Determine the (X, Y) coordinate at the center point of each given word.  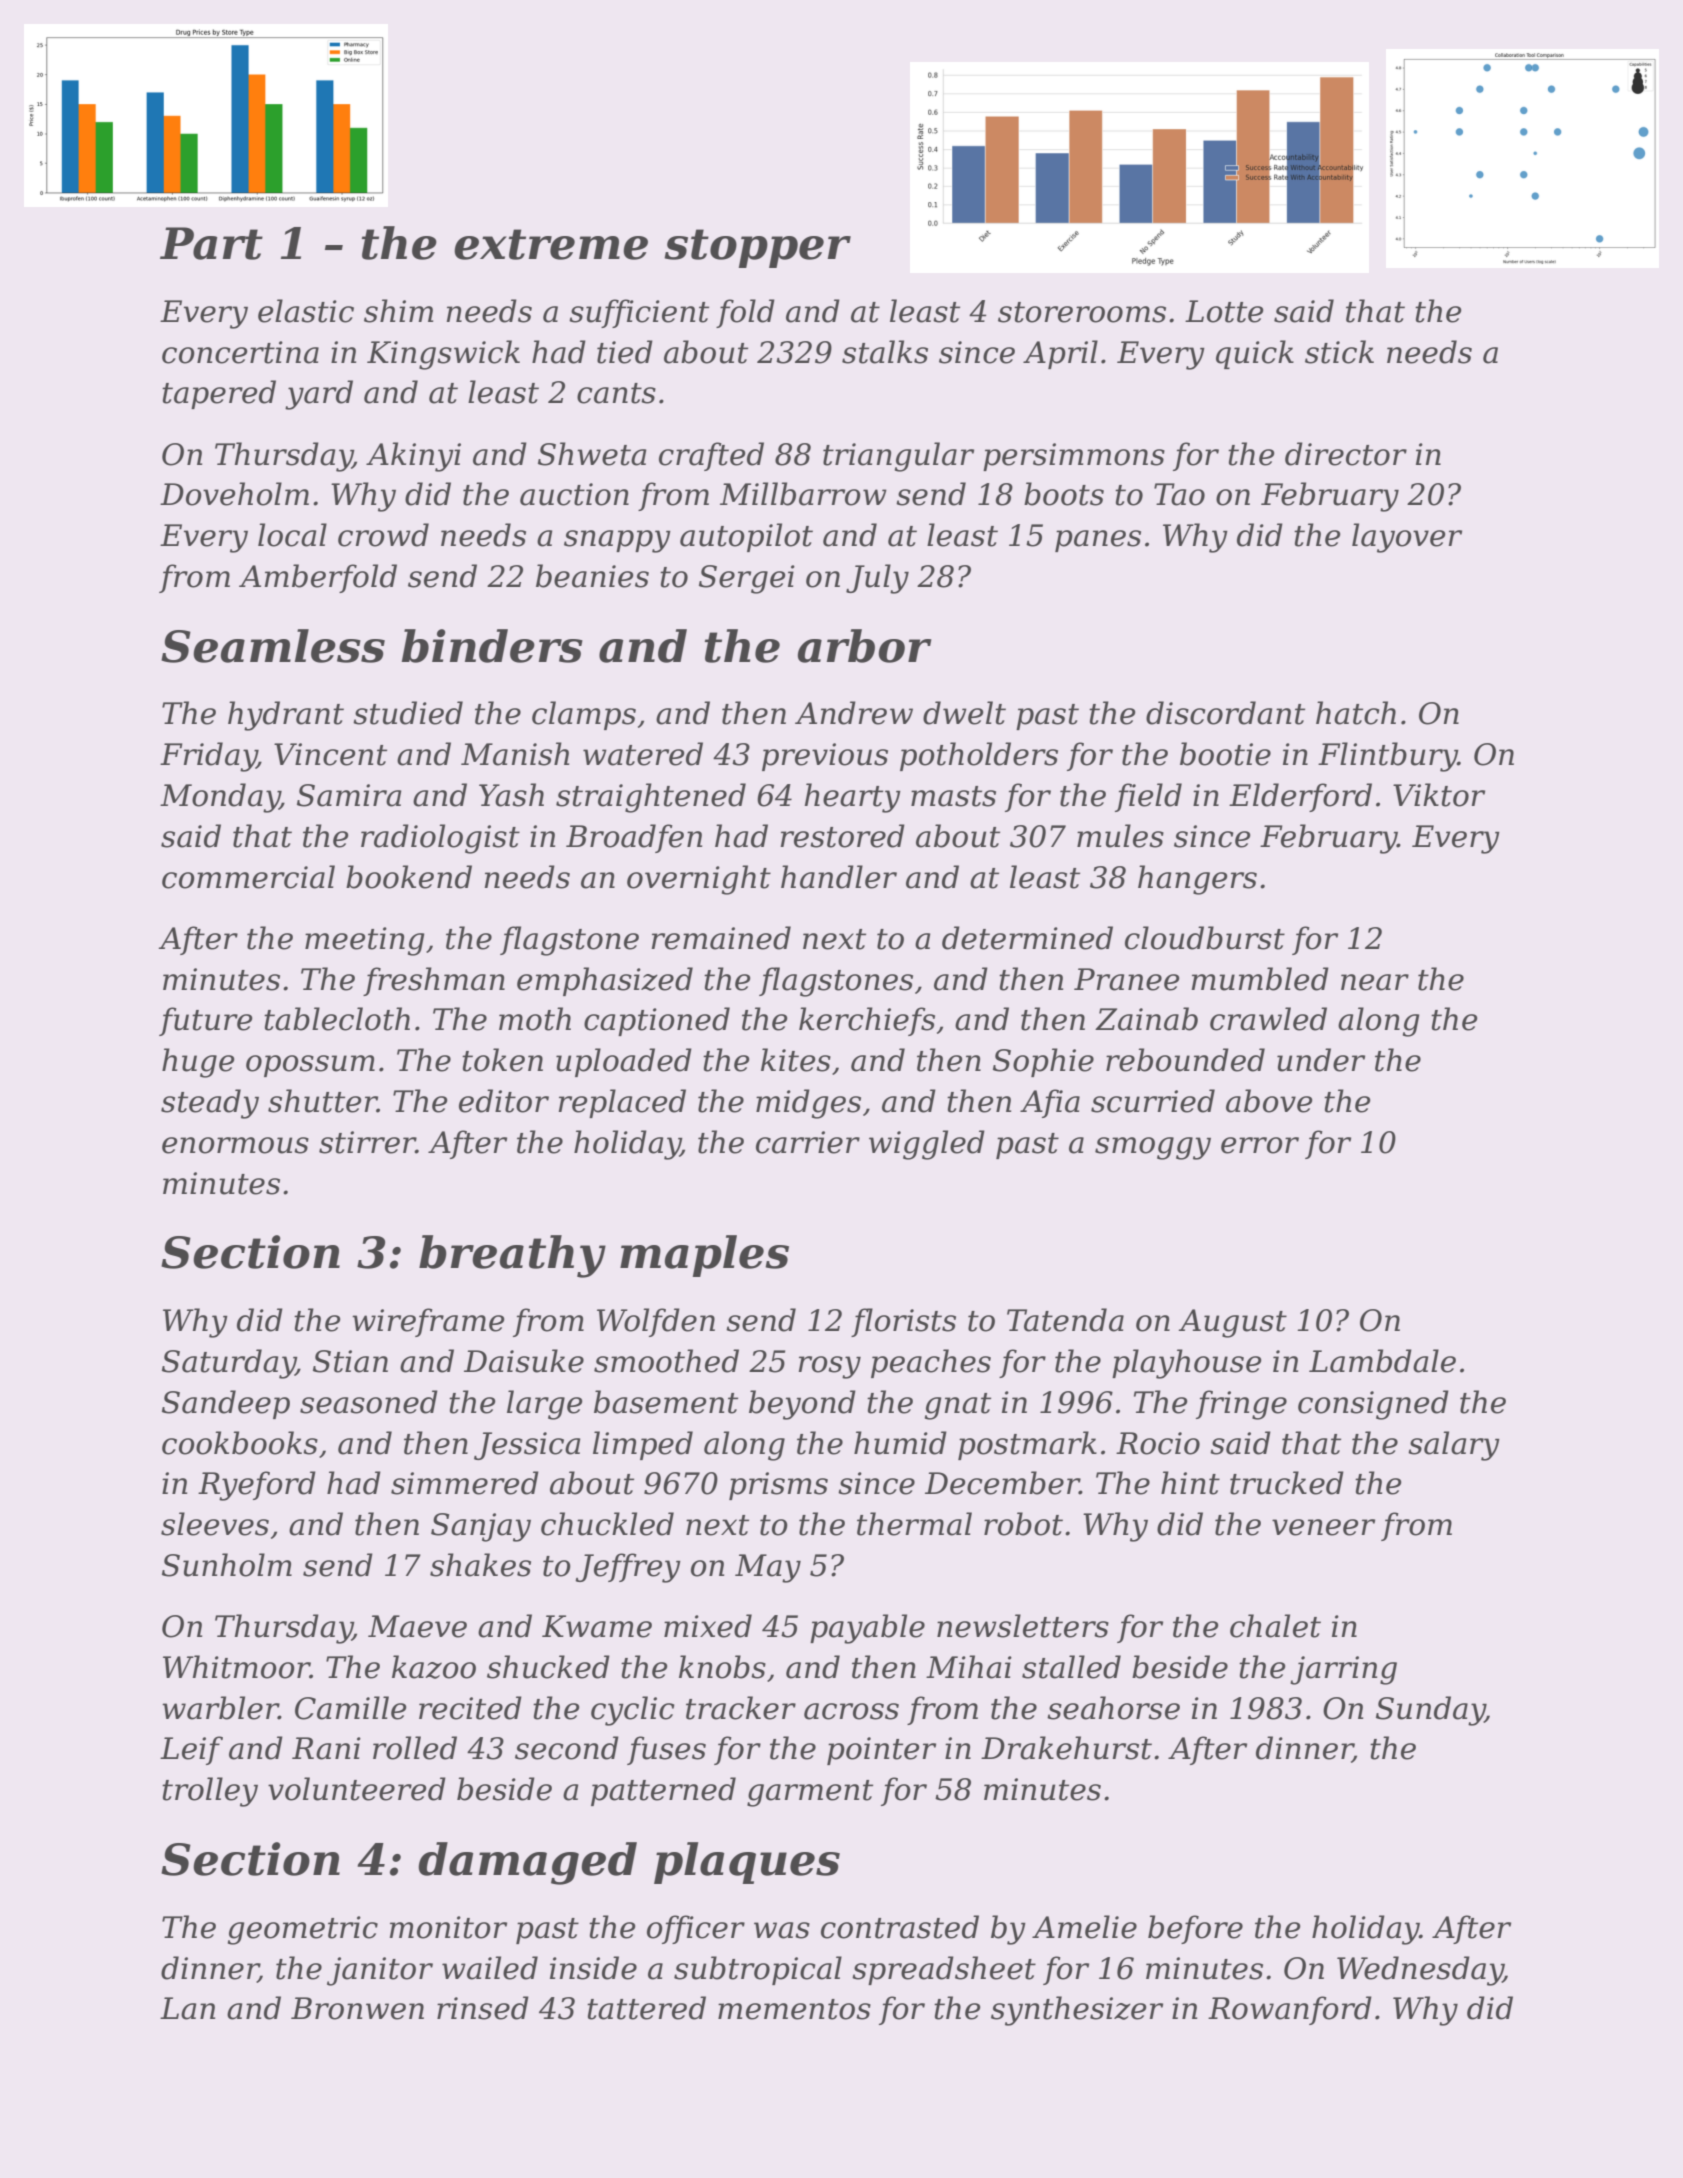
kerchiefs (867, 1021)
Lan (187, 2008)
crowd (383, 535)
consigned (1373, 1405)
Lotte (1224, 311)
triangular (898, 457)
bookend (409, 877)
